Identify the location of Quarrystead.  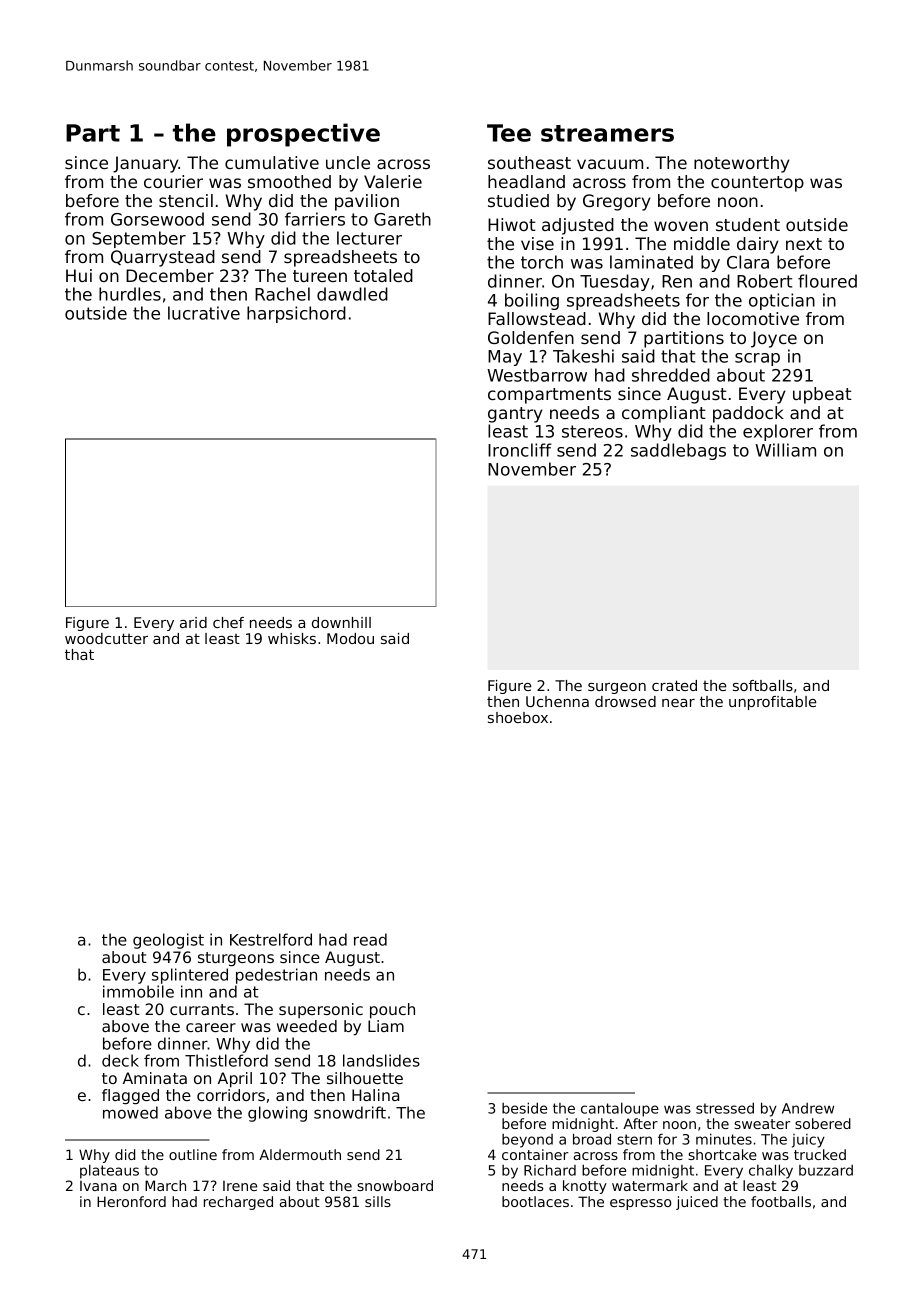
(163, 258).
